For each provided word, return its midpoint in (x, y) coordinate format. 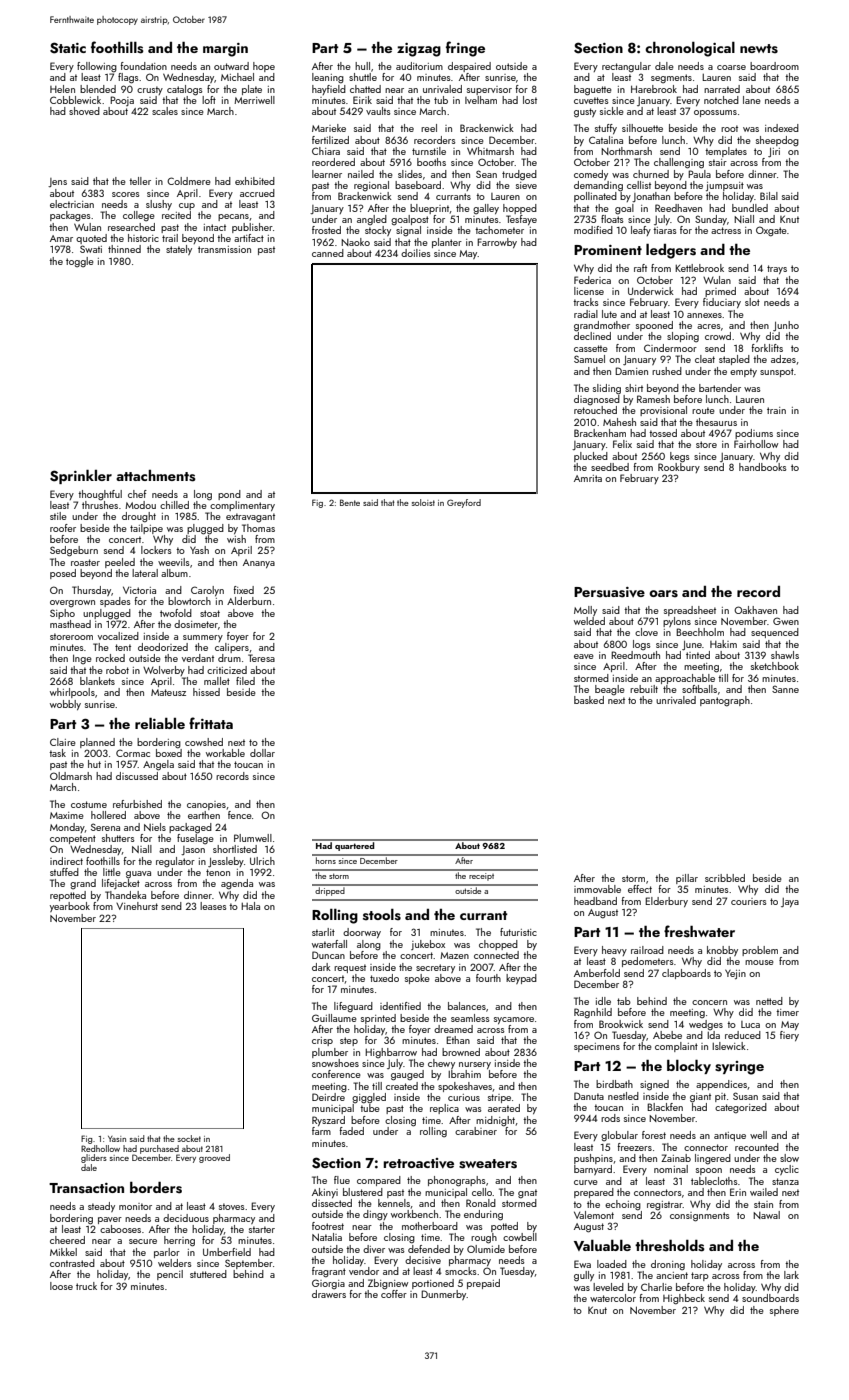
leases (213, 906)
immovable (597, 889)
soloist (423, 502)
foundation (143, 66)
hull (362, 66)
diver (374, 1249)
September (249, 1264)
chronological (690, 49)
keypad (521, 979)
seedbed (610, 467)
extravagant (250, 518)
